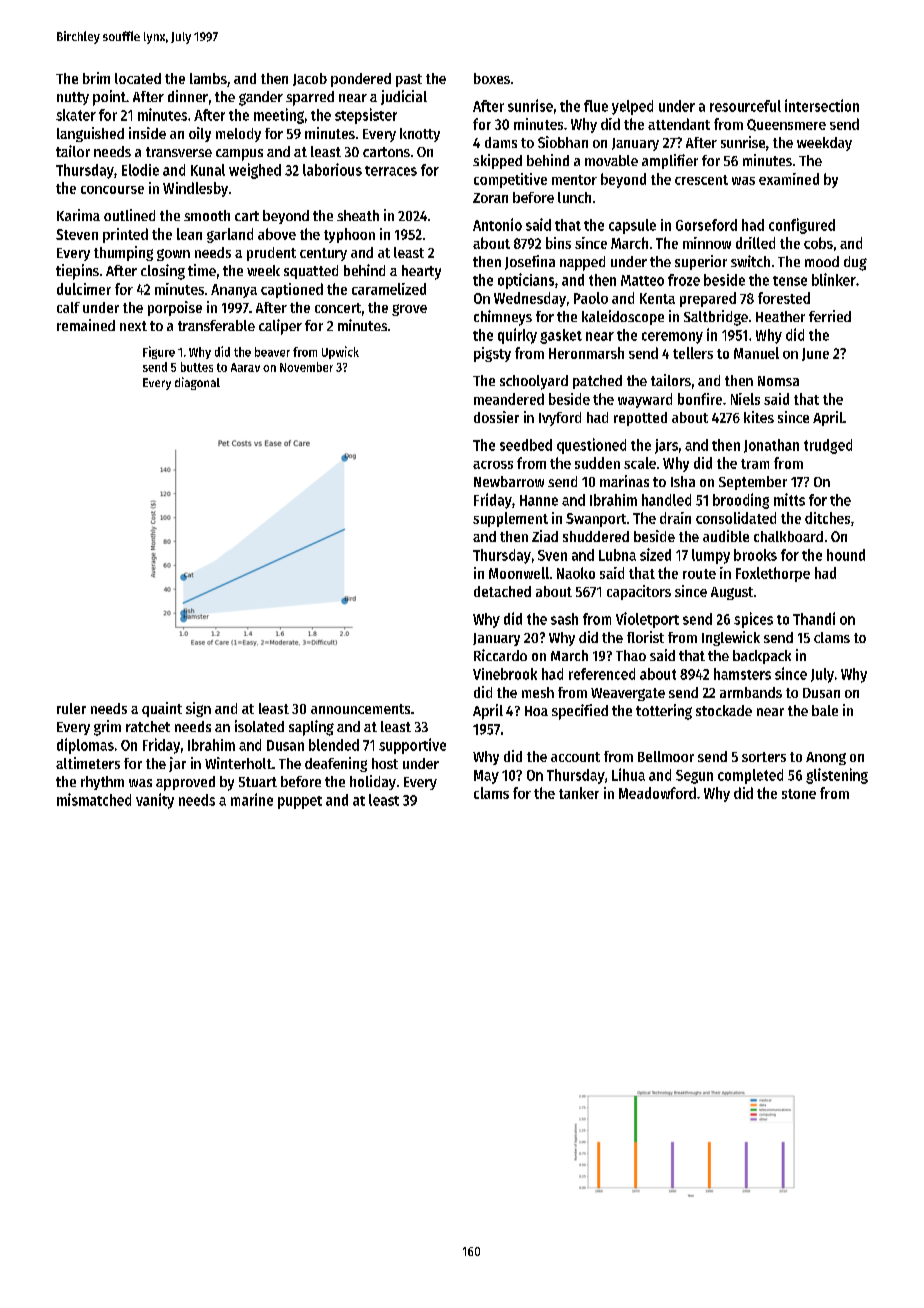 This image has height=1308, width=924. I want to click on supplement, so click(510, 519).
